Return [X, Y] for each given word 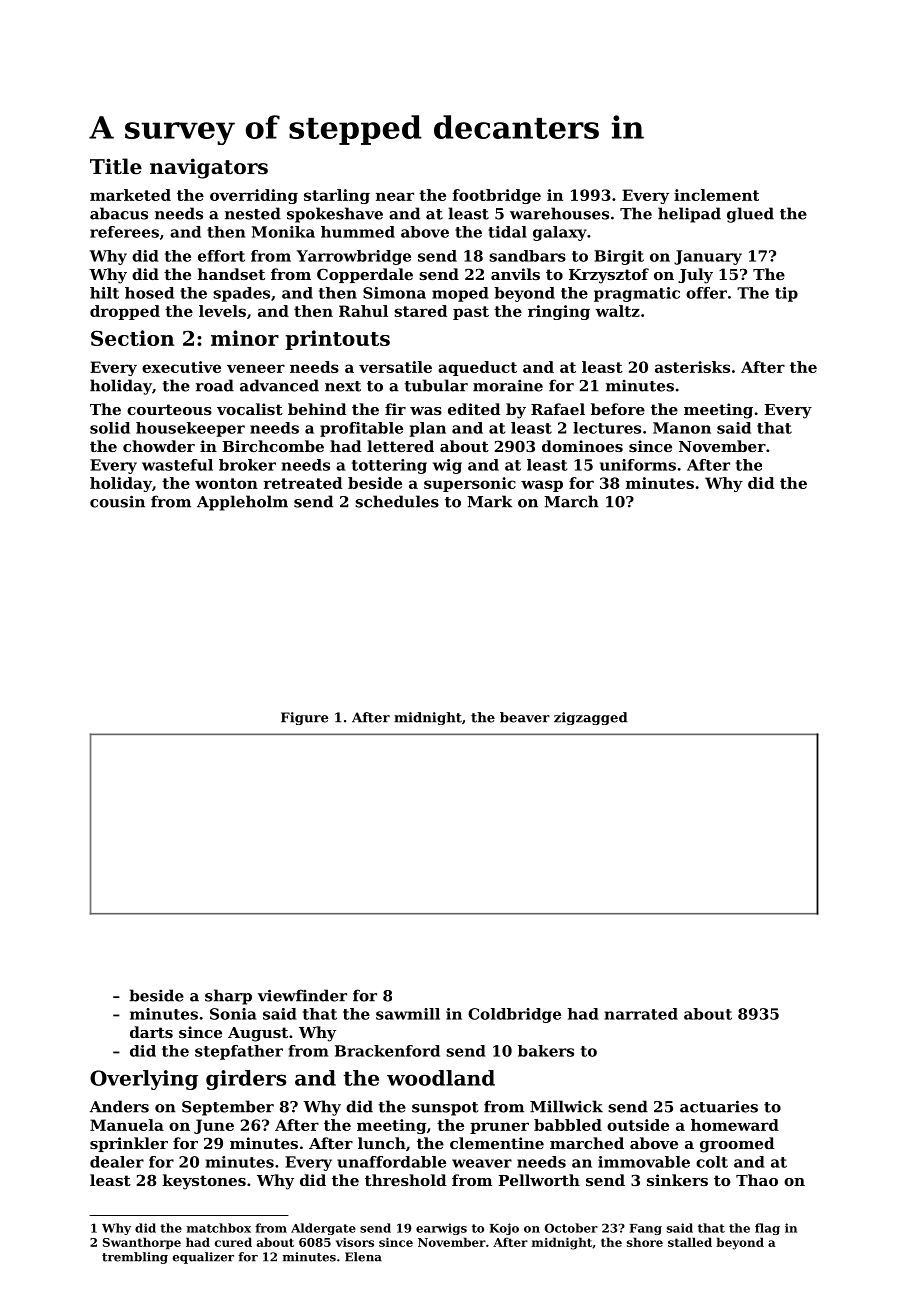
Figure [304, 718]
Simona [394, 293]
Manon [682, 428]
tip [786, 294]
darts [151, 1032]
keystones [204, 1182]
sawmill [408, 1014]
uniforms [638, 465]
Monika [283, 232]
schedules [397, 501]
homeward [735, 1125]
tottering [389, 466]
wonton [226, 483]
